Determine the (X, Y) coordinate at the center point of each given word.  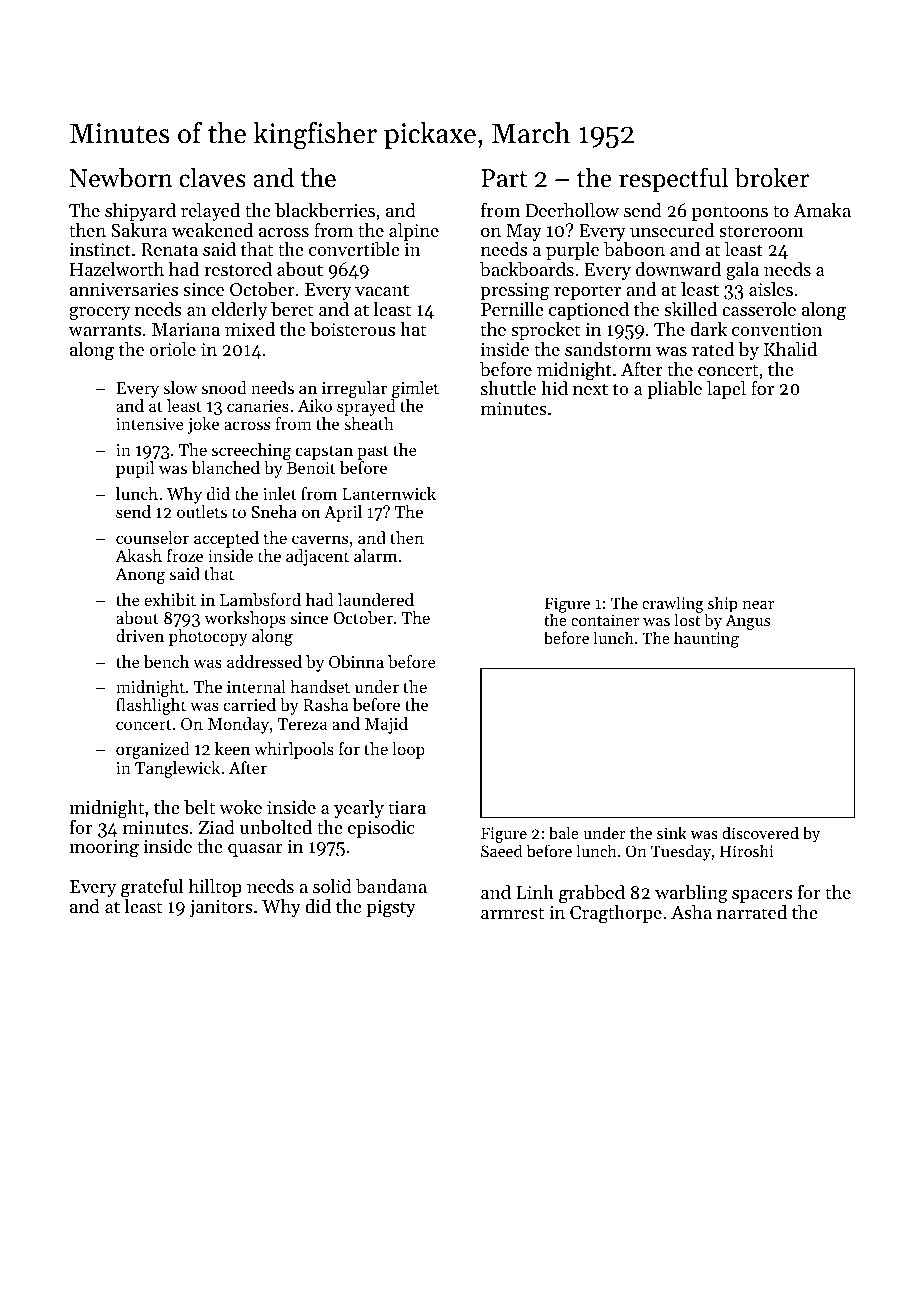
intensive (150, 424)
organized (153, 750)
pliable (674, 390)
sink (672, 832)
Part (504, 178)
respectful (673, 180)
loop (408, 750)
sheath (369, 423)
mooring (104, 849)
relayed (210, 212)
